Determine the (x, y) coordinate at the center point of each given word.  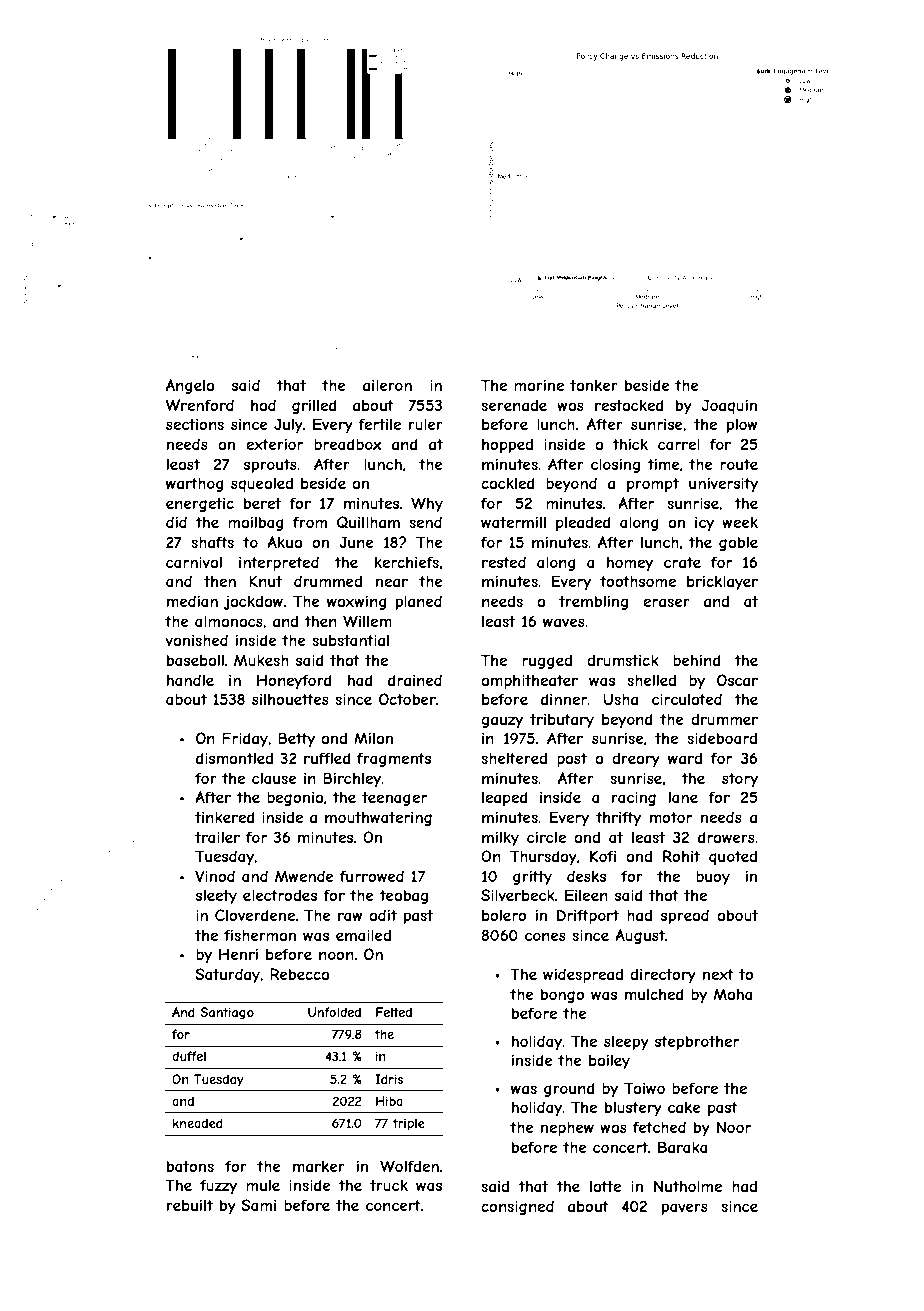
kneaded (198, 1123)
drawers (726, 837)
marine (539, 385)
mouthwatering (378, 819)
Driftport (588, 916)
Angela (190, 386)
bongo (563, 995)
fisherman (260, 935)
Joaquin (729, 406)
